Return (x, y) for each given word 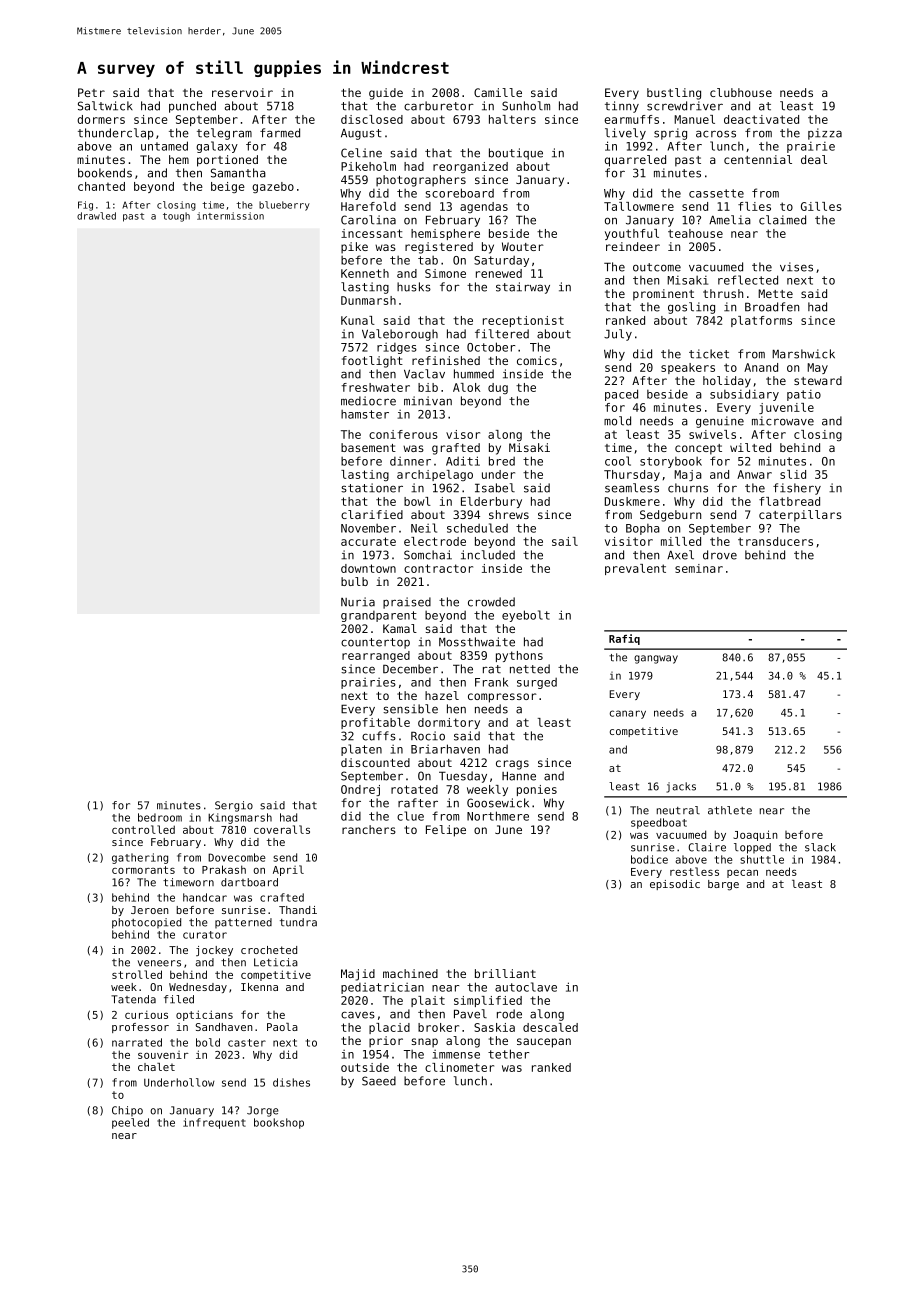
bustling (674, 94)
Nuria (358, 602)
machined (410, 973)
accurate (368, 541)
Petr (91, 92)
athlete (730, 810)
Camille (498, 92)
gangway (656, 659)
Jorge (263, 1111)
